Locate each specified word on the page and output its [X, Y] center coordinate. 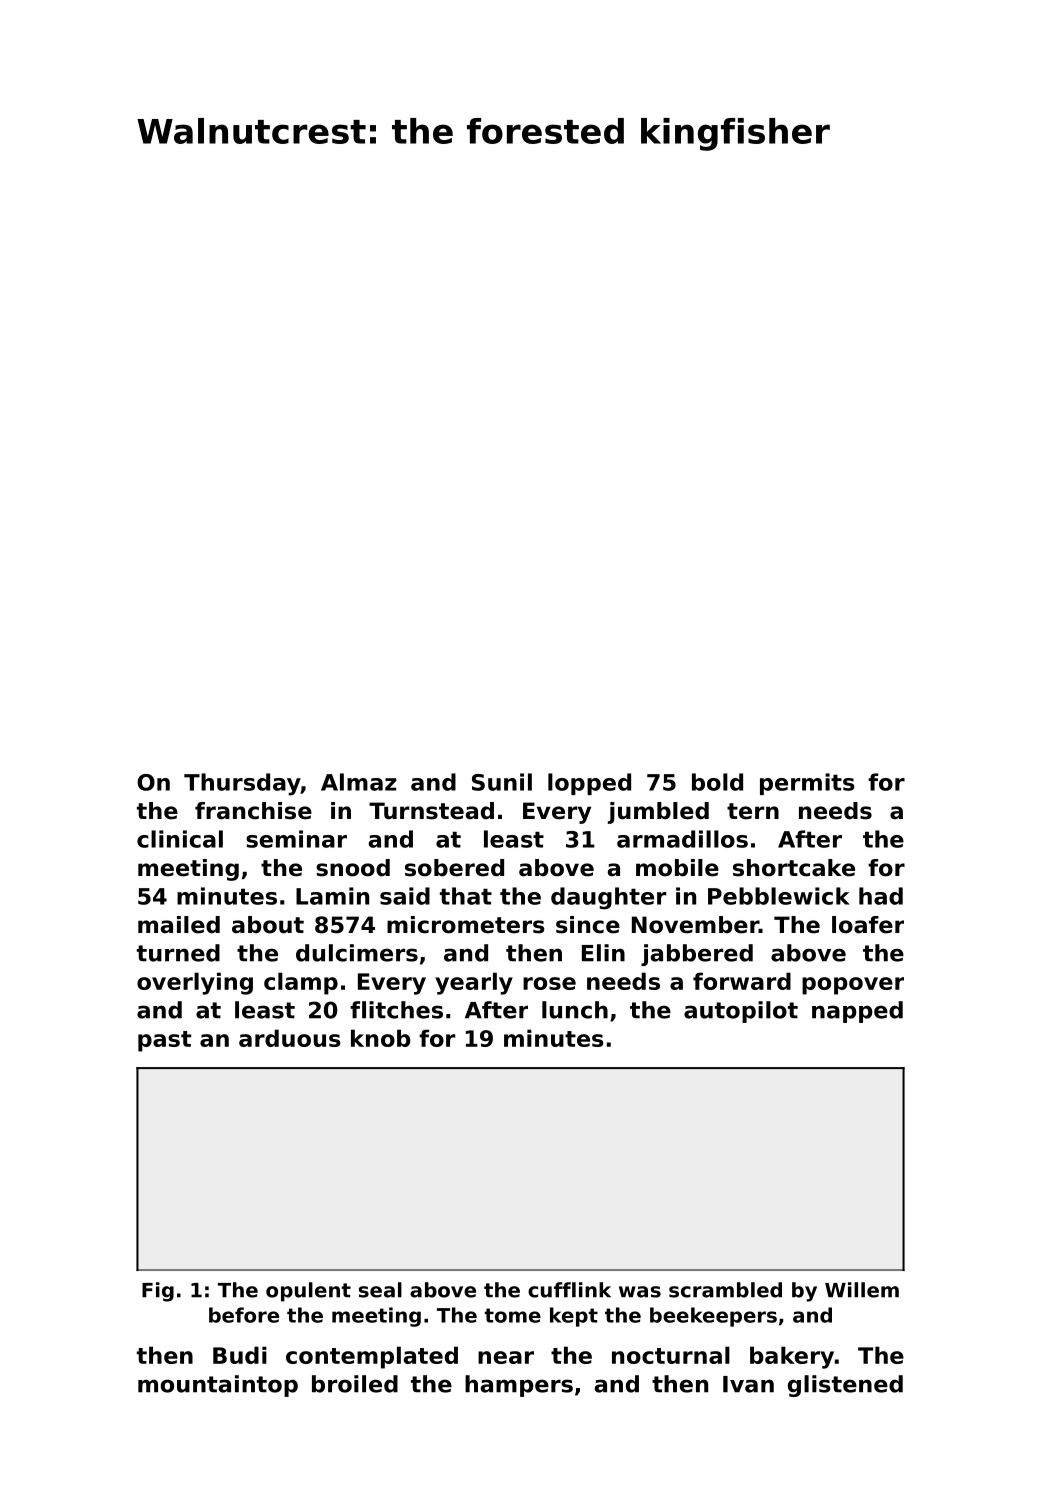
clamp [301, 983]
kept [574, 1317]
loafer [868, 925]
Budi [240, 1355]
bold [717, 782]
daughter [608, 898]
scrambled [725, 1290]
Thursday [242, 784]
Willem [862, 1290]
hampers [519, 1386]
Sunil [502, 782]
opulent [308, 1292]
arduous [290, 1038]
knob [381, 1038]
